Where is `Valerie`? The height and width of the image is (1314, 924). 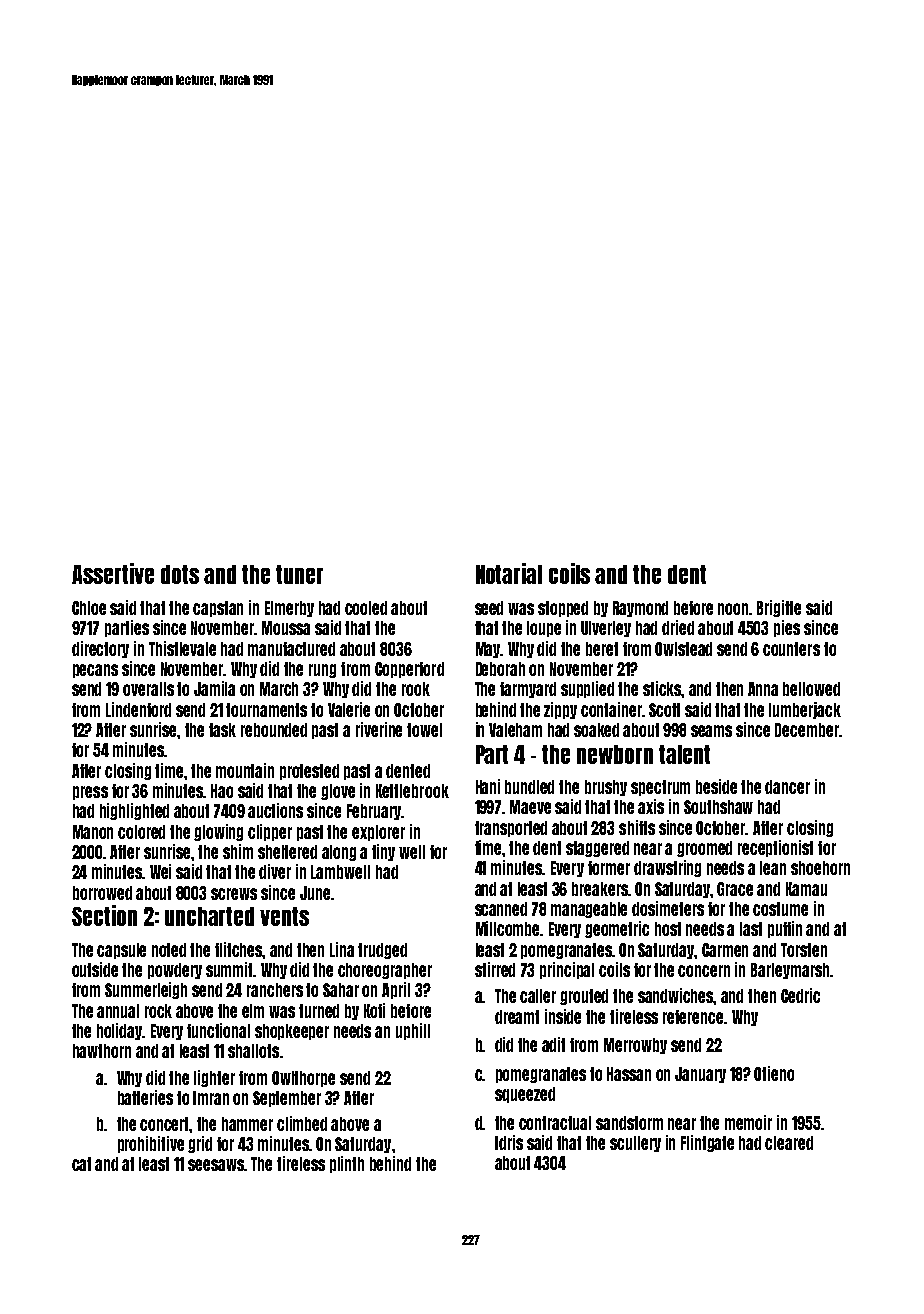
Valerie is located at coordinates (349, 709).
